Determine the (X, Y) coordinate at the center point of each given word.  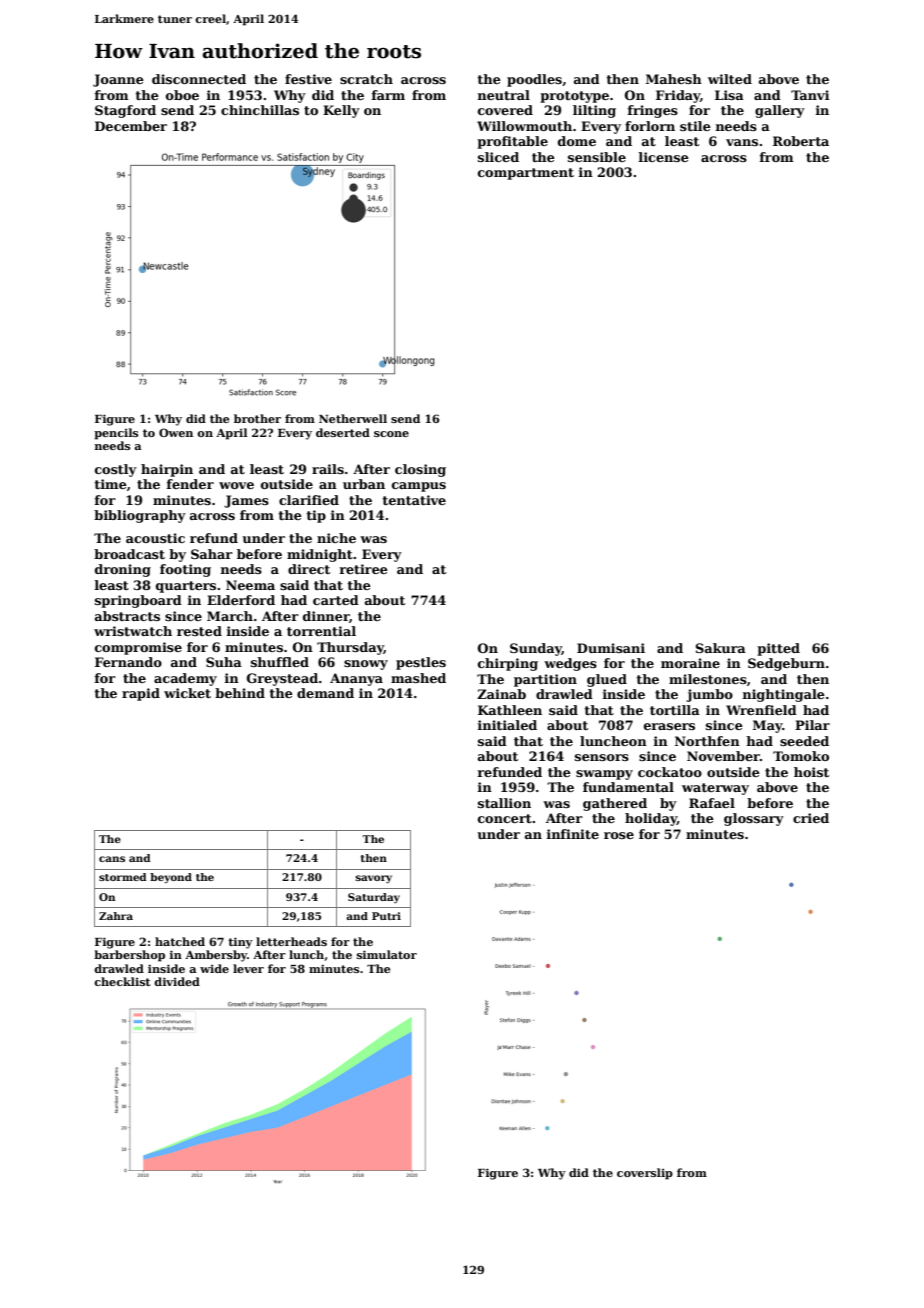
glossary (754, 819)
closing (420, 470)
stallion (504, 803)
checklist (122, 981)
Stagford (125, 111)
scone (391, 434)
